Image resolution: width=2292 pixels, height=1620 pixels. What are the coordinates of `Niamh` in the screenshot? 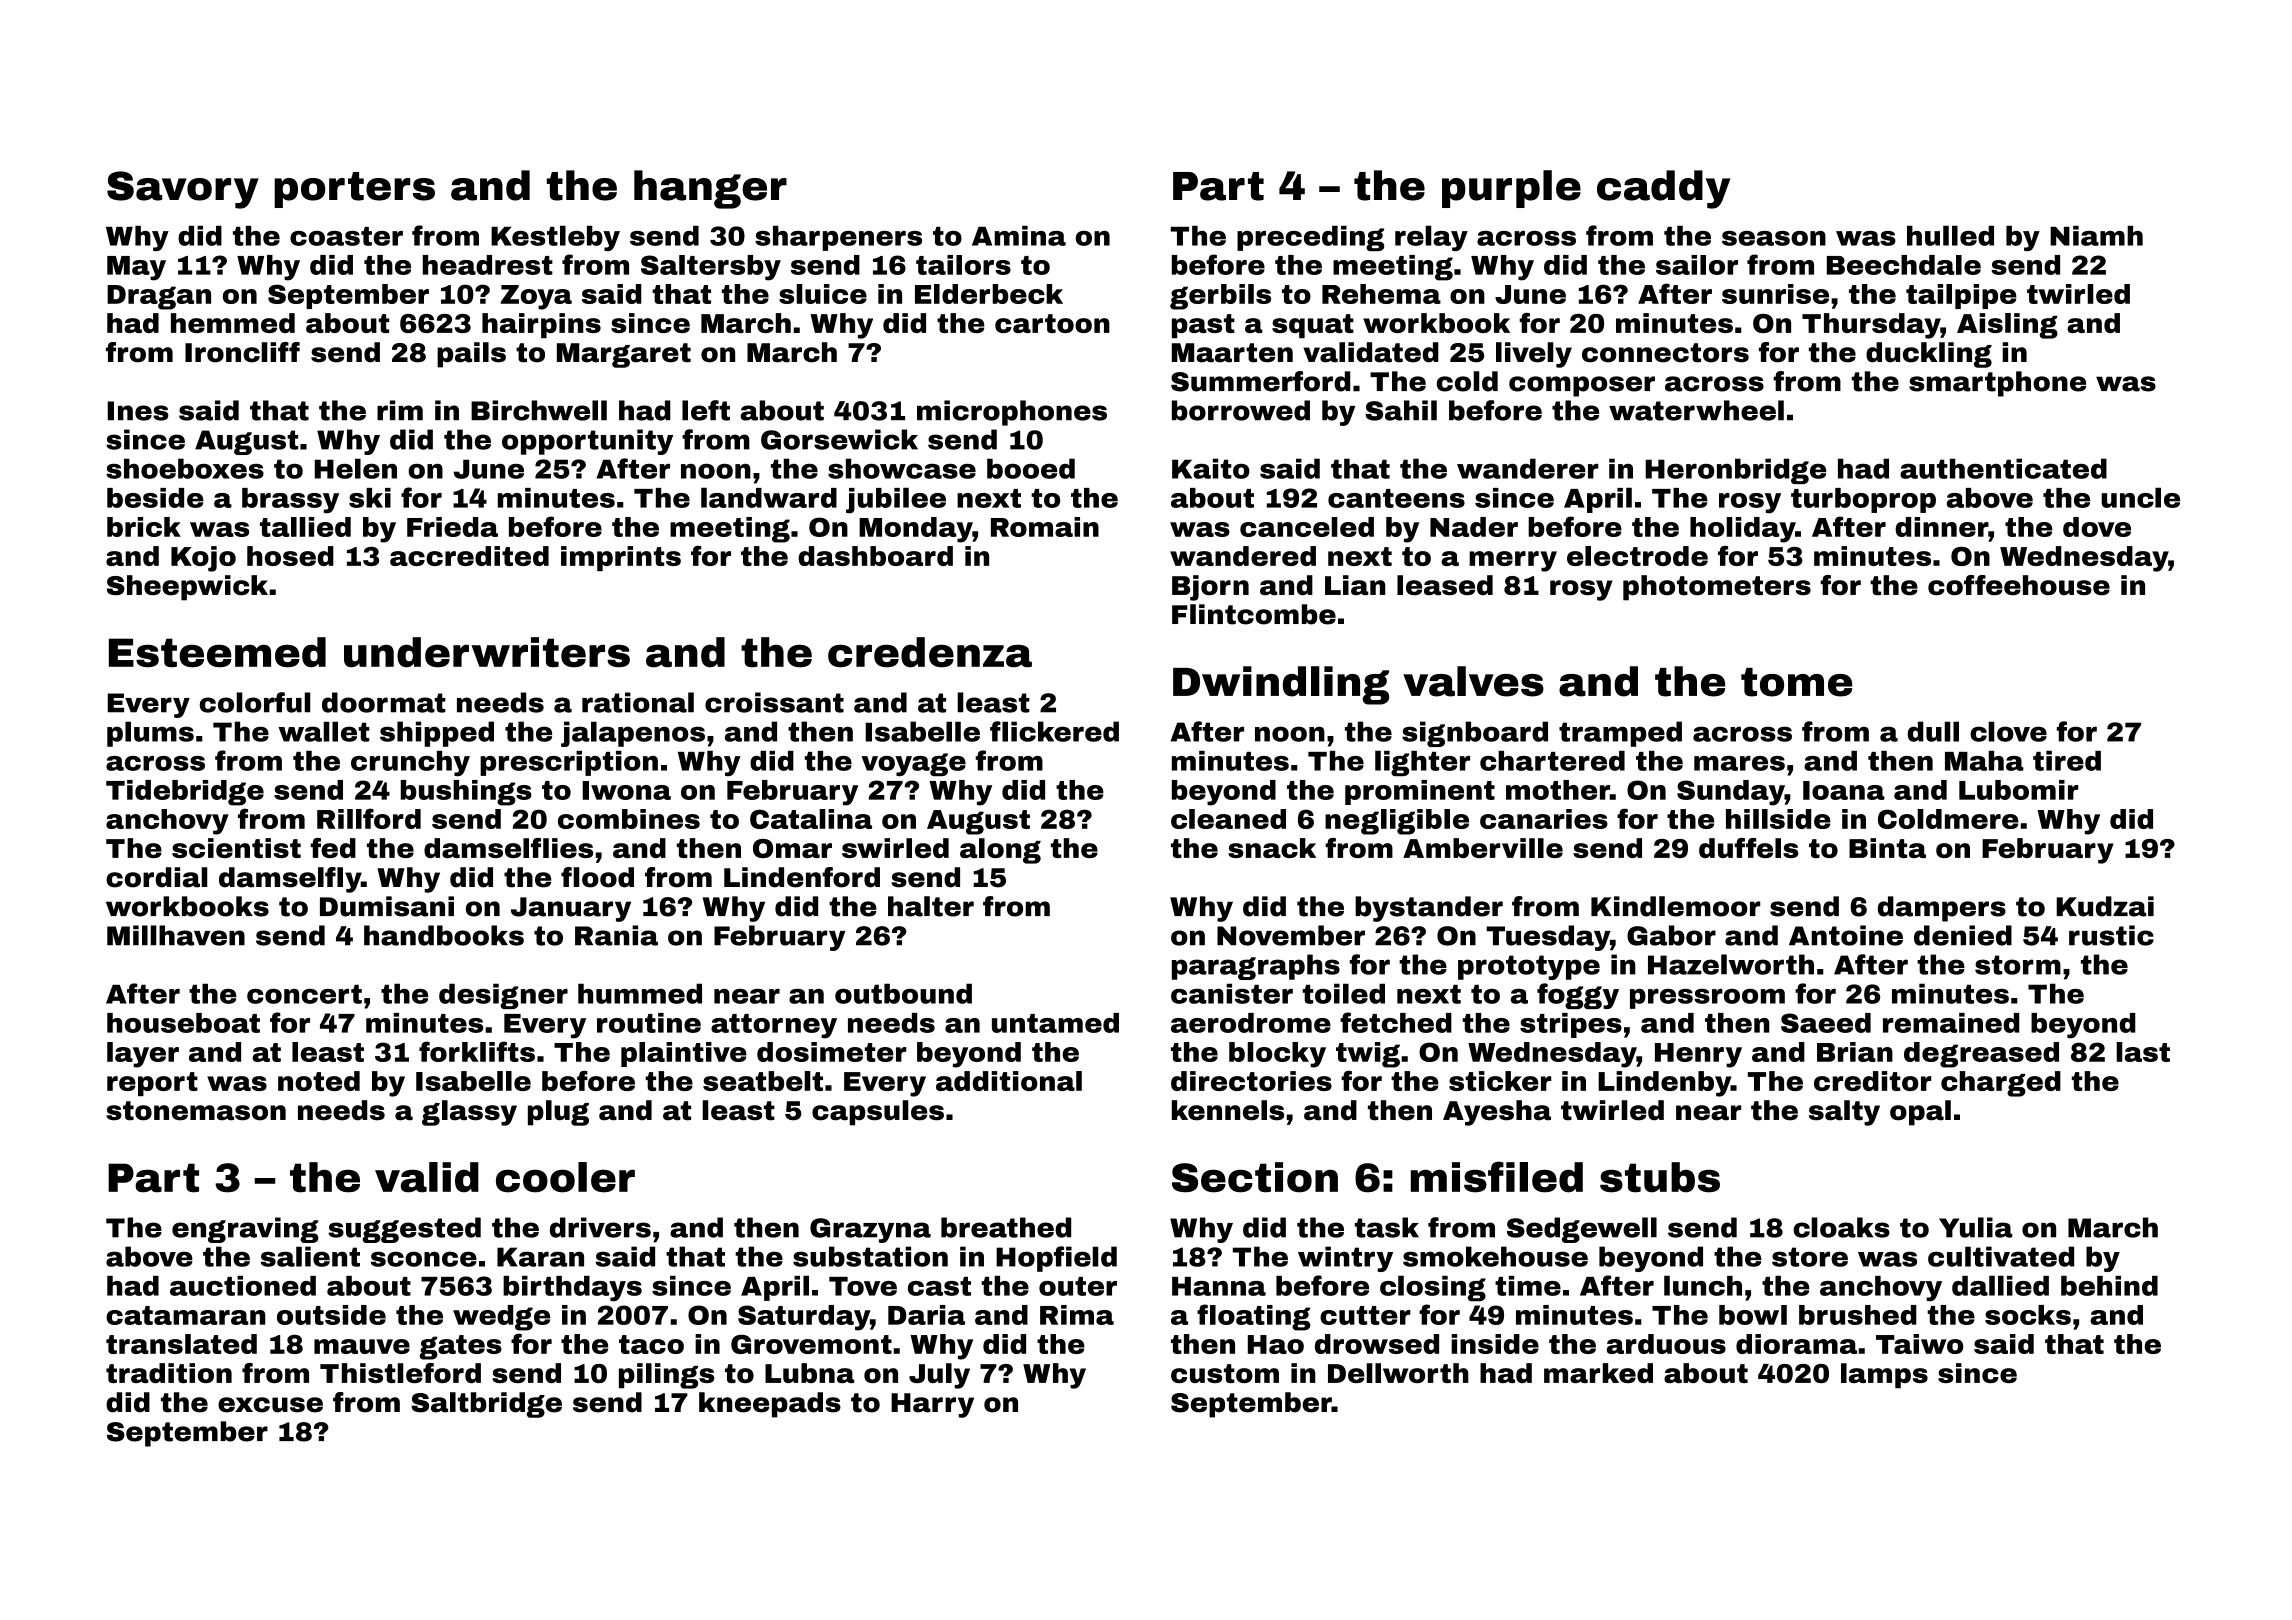 It's located at (2096, 236).
